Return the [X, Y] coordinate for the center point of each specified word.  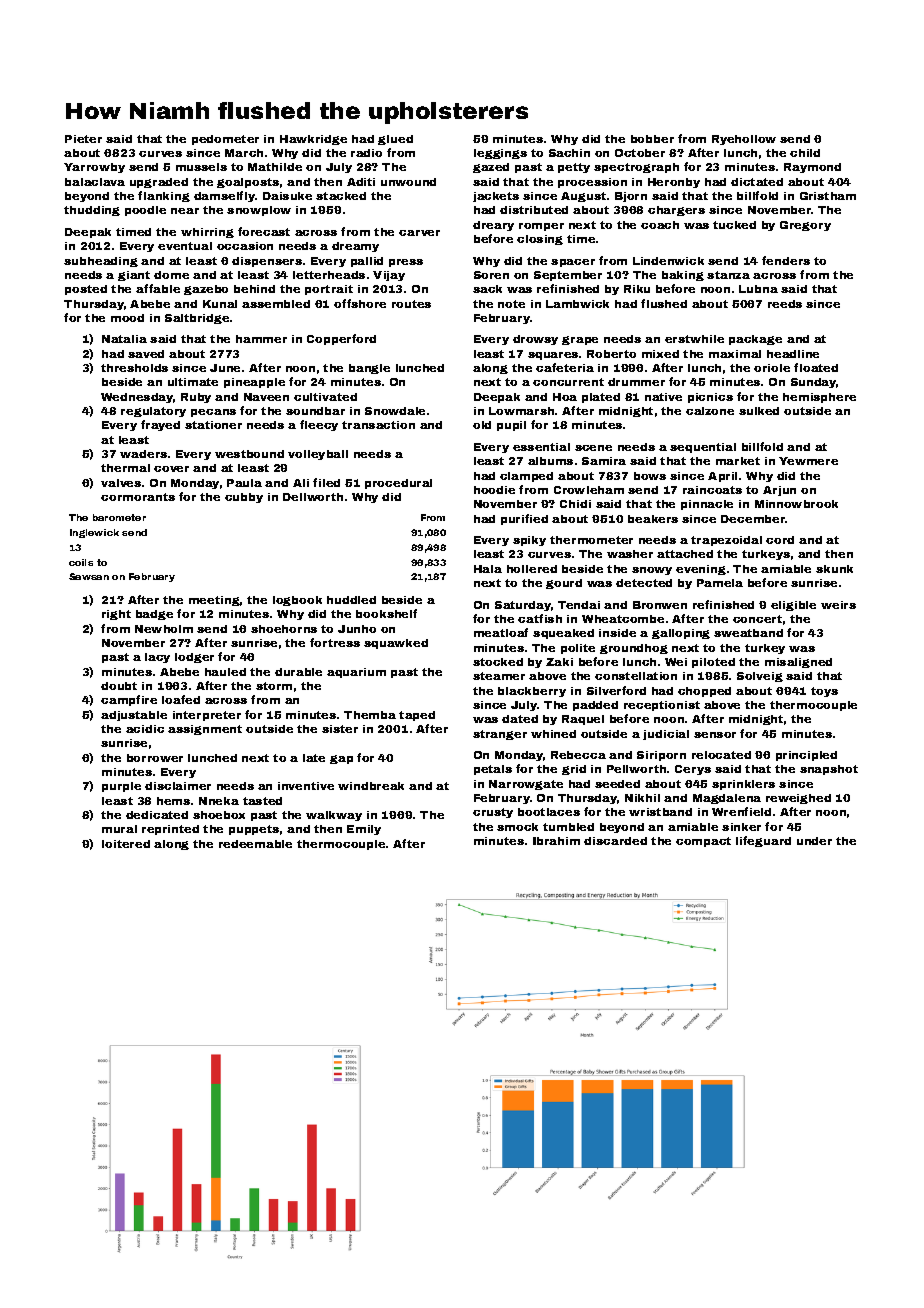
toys [824, 692]
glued [395, 140]
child [805, 153]
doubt [119, 686]
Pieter [83, 139]
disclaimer [178, 786]
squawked [396, 644]
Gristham [828, 196]
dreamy [355, 247]
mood [127, 318]
